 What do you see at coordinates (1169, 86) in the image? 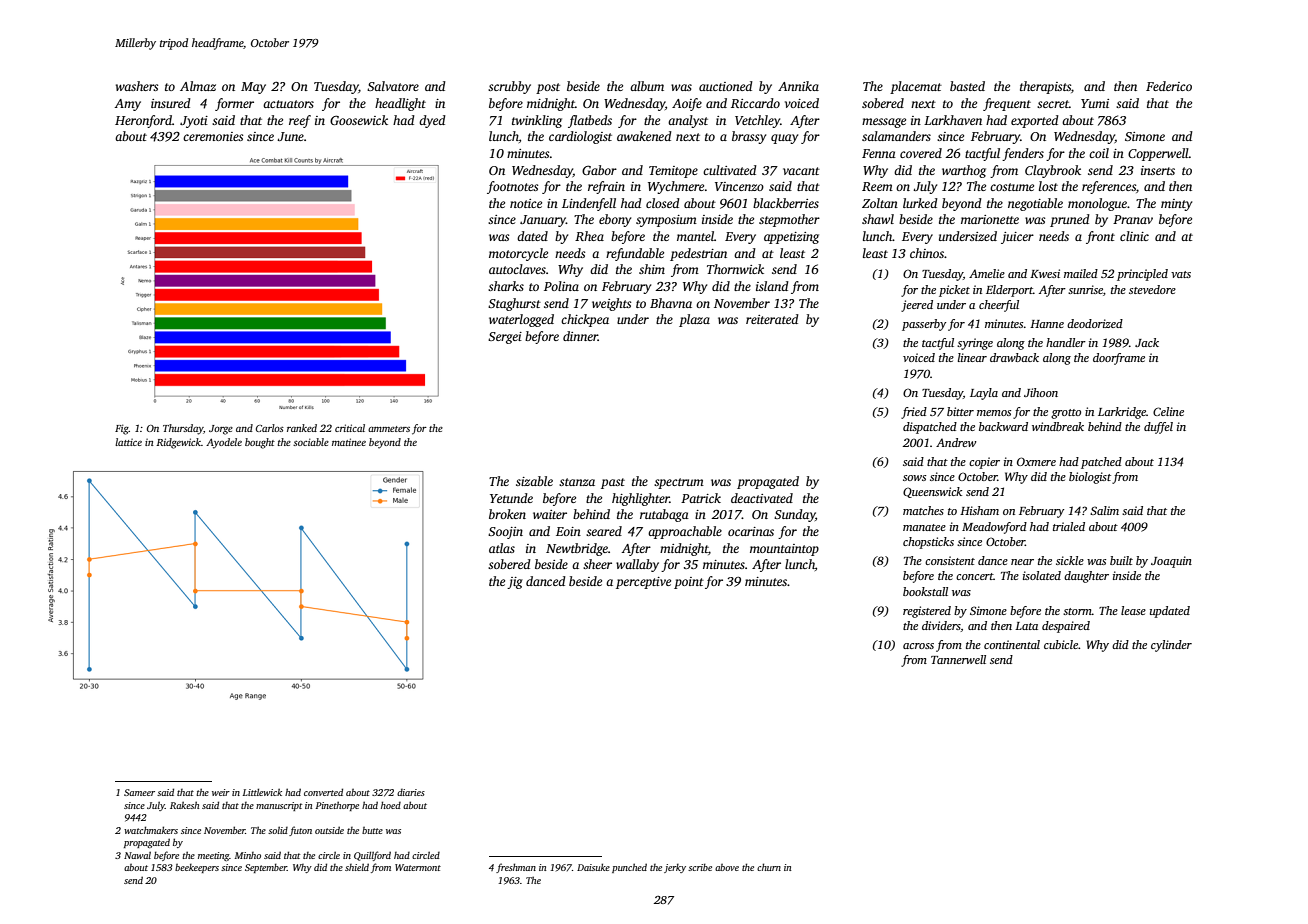
I see `Federico` at bounding box center [1169, 86].
